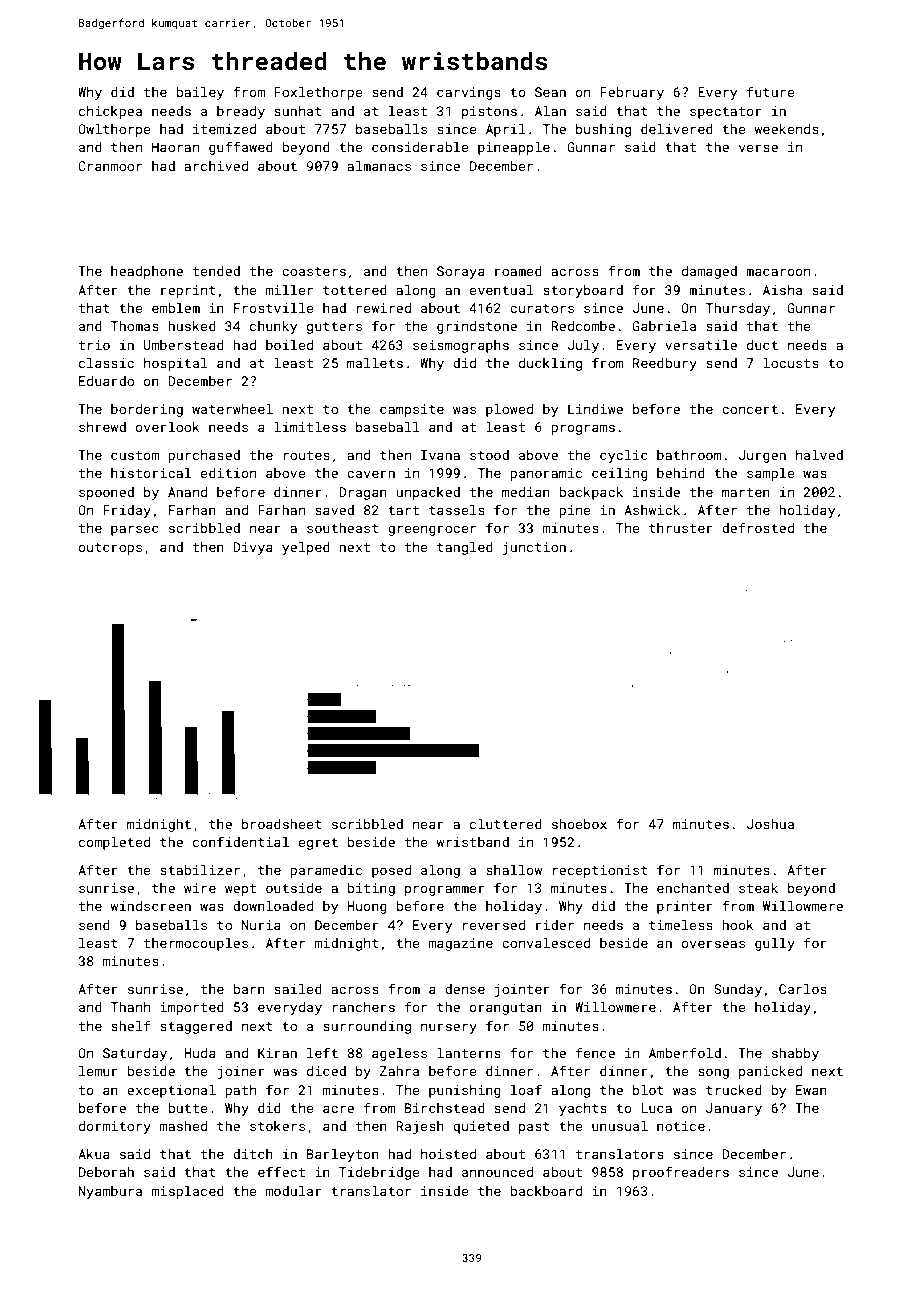 The image size is (924, 1308). What do you see at coordinates (188, 1192) in the document?
I see `misplaced` at bounding box center [188, 1192].
